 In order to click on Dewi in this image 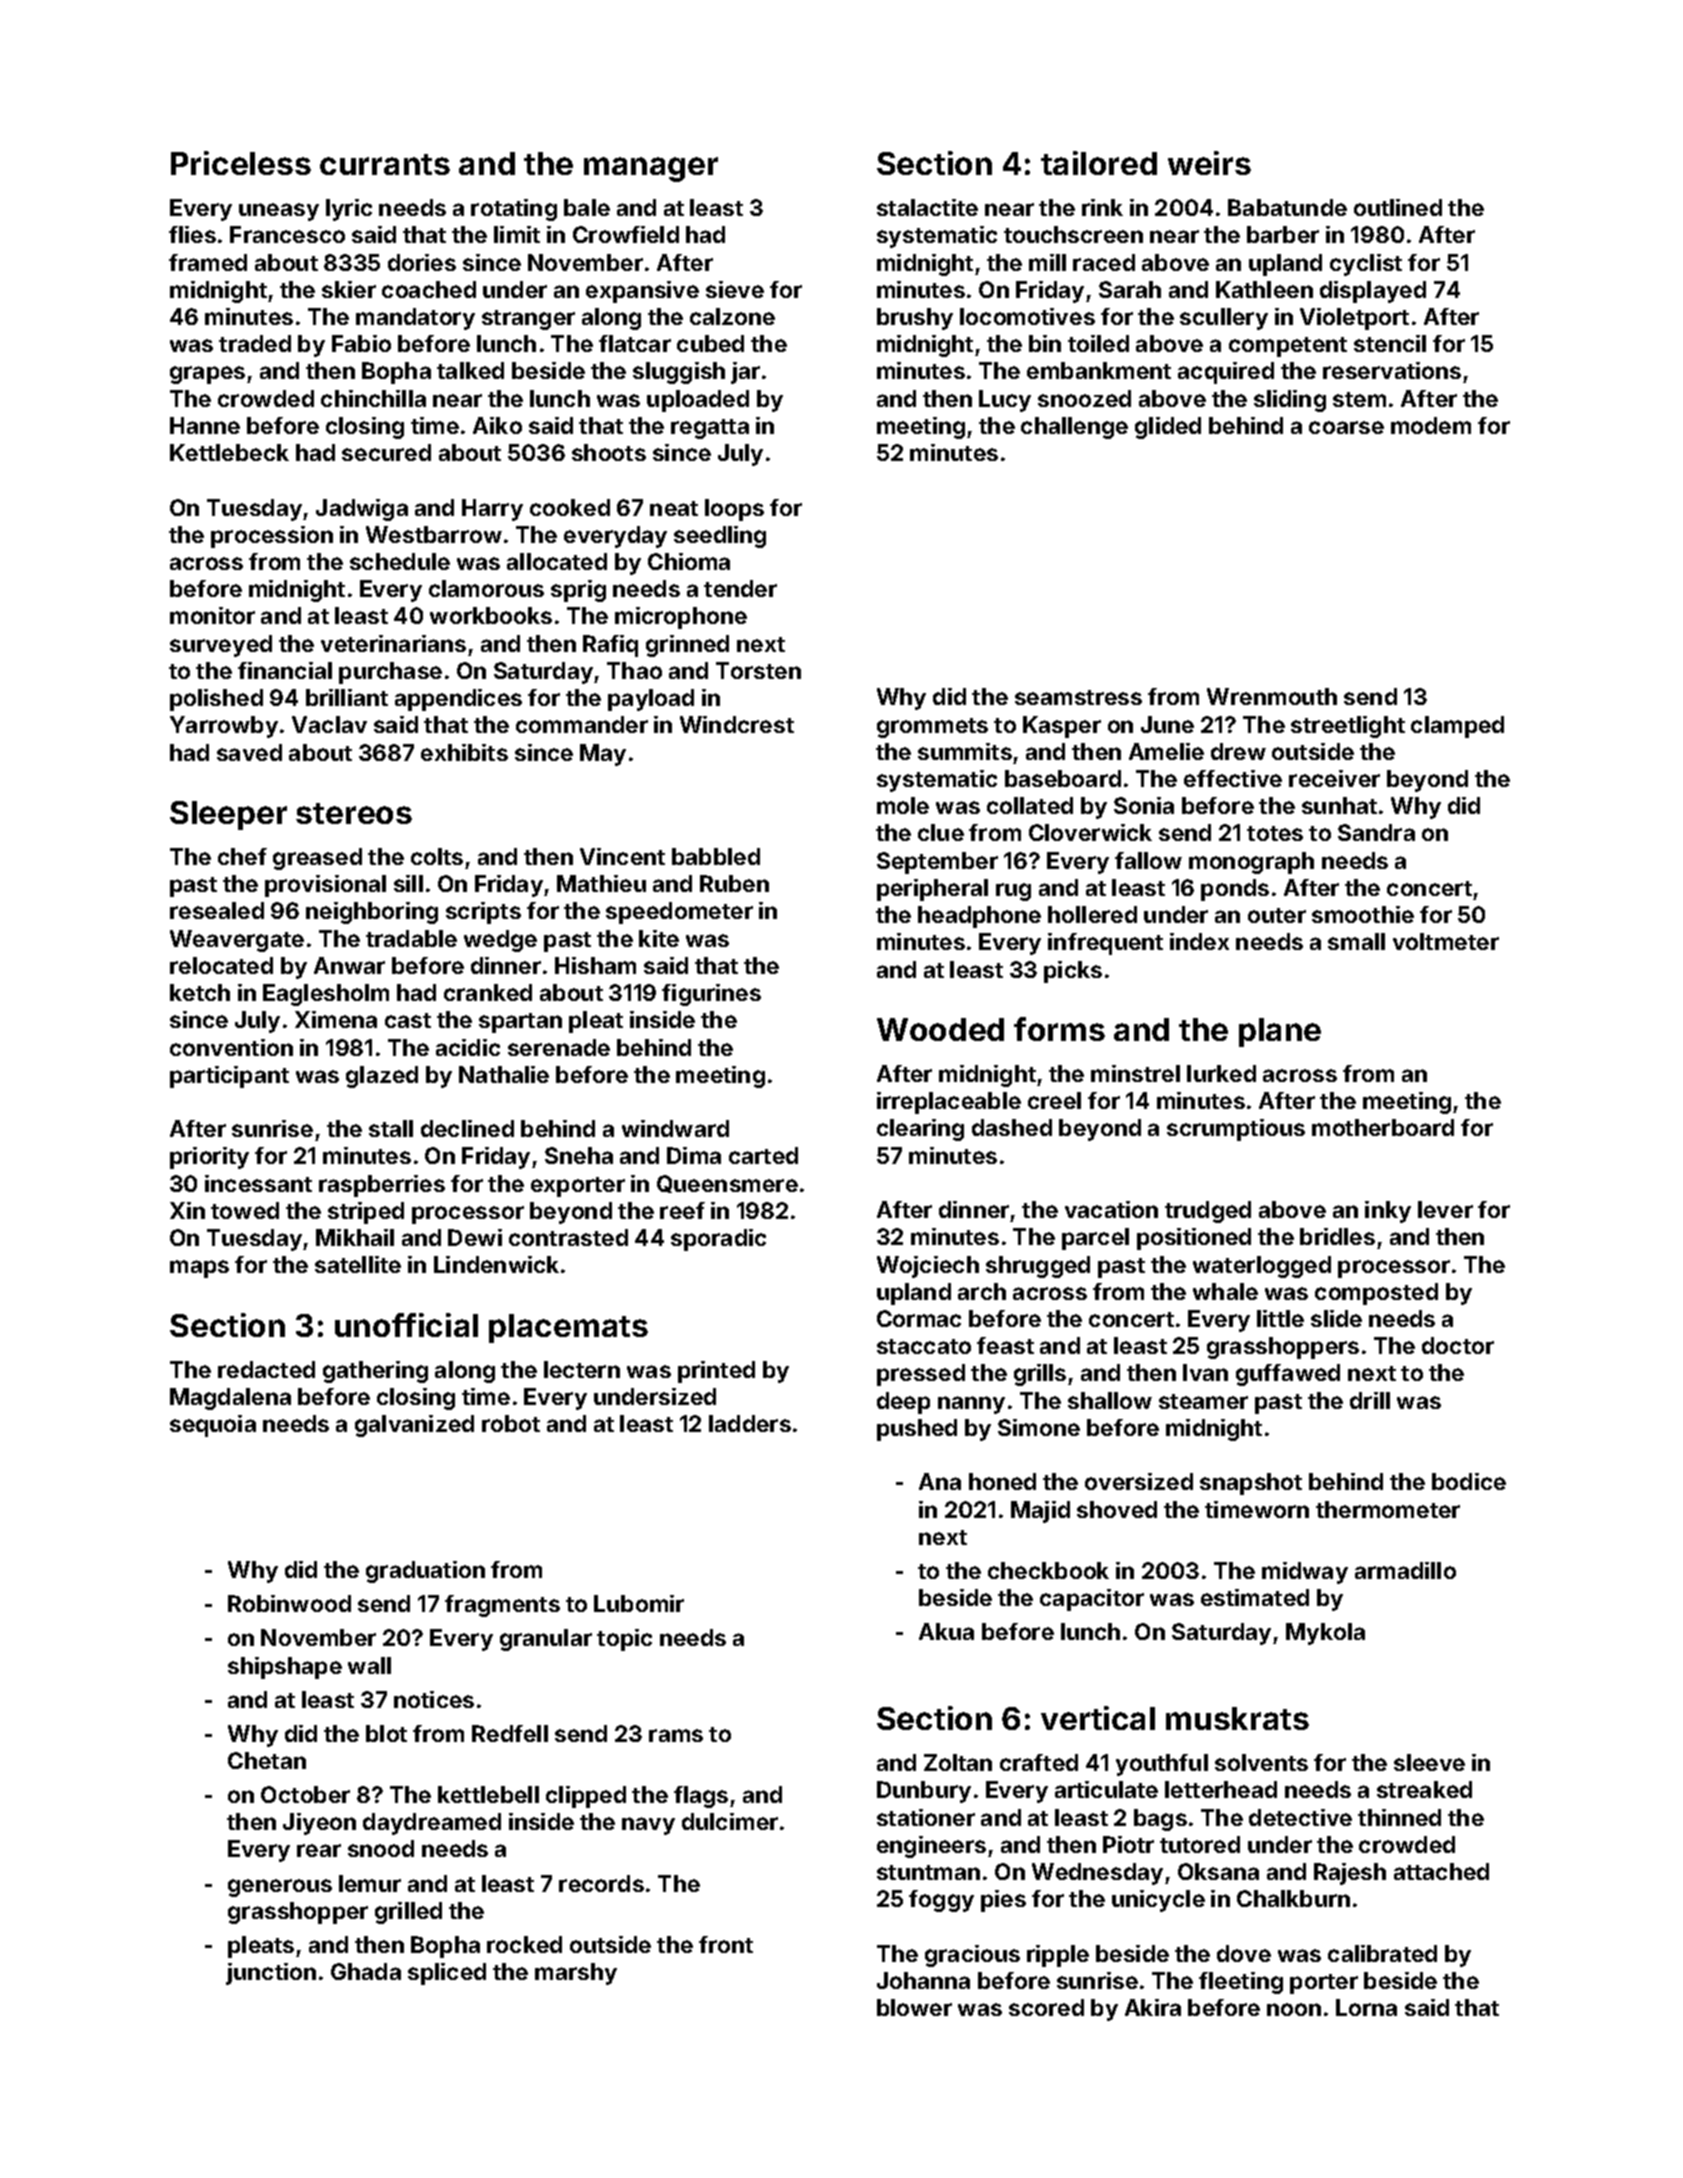, I will do `click(475, 1237)`.
